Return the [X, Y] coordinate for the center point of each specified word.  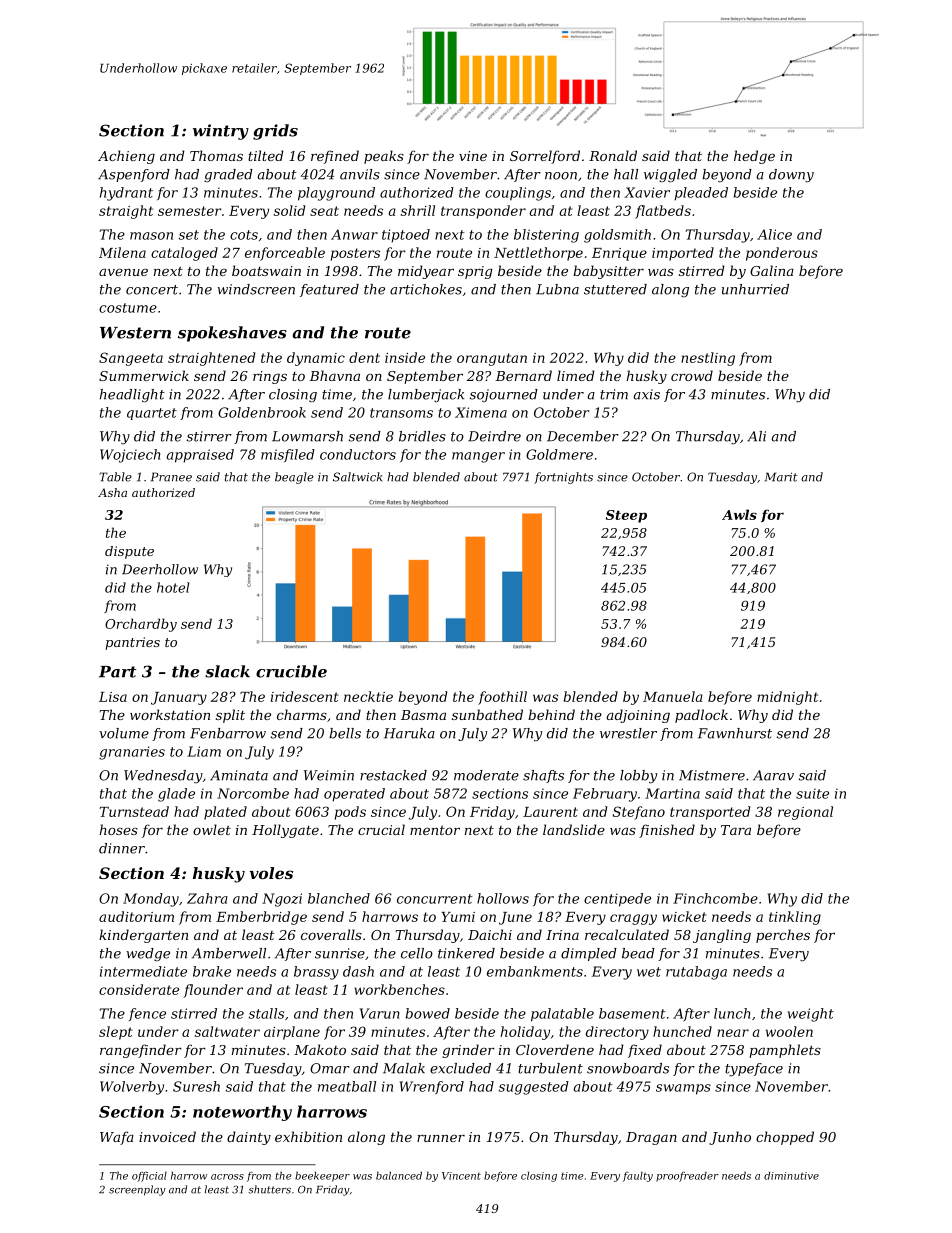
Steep [626, 516]
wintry [221, 132]
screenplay [137, 1190]
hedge [754, 157]
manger [478, 457]
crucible [291, 671]
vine [473, 156]
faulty [638, 1176]
